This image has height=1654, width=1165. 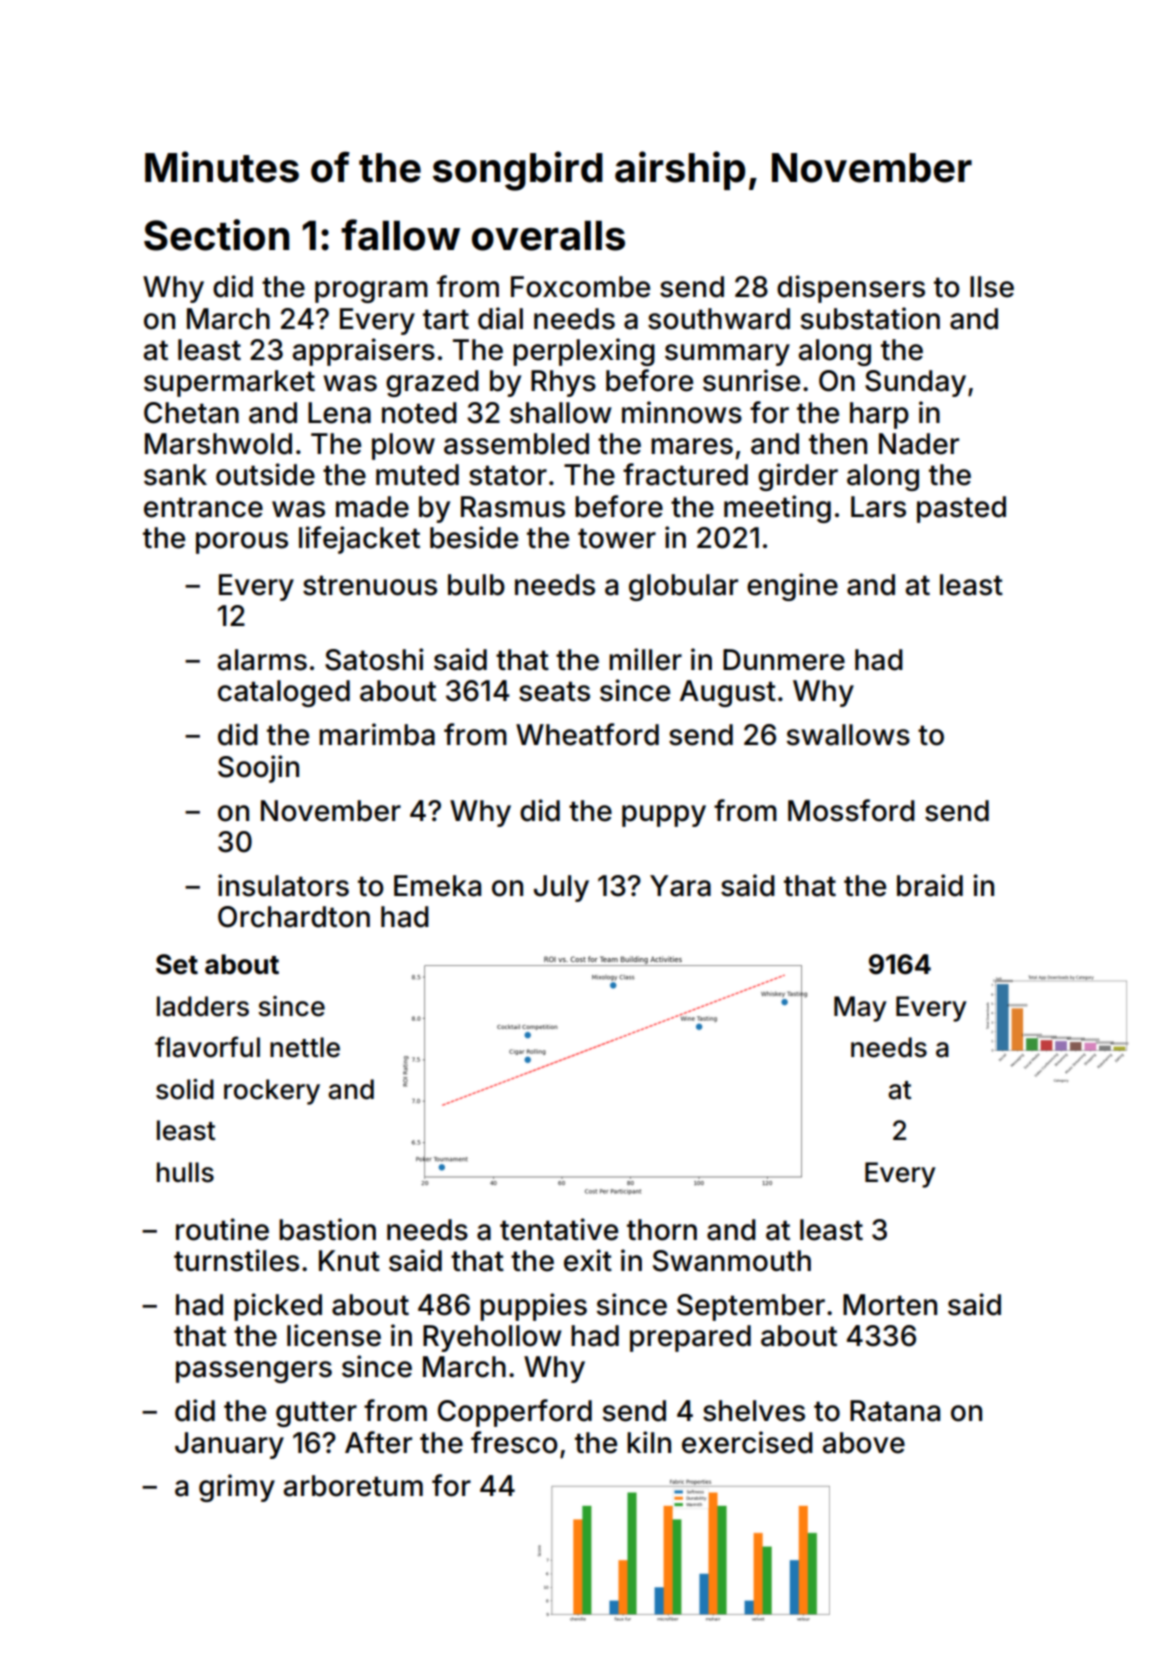 What do you see at coordinates (237, 1488) in the image?
I see `grimy` at bounding box center [237, 1488].
